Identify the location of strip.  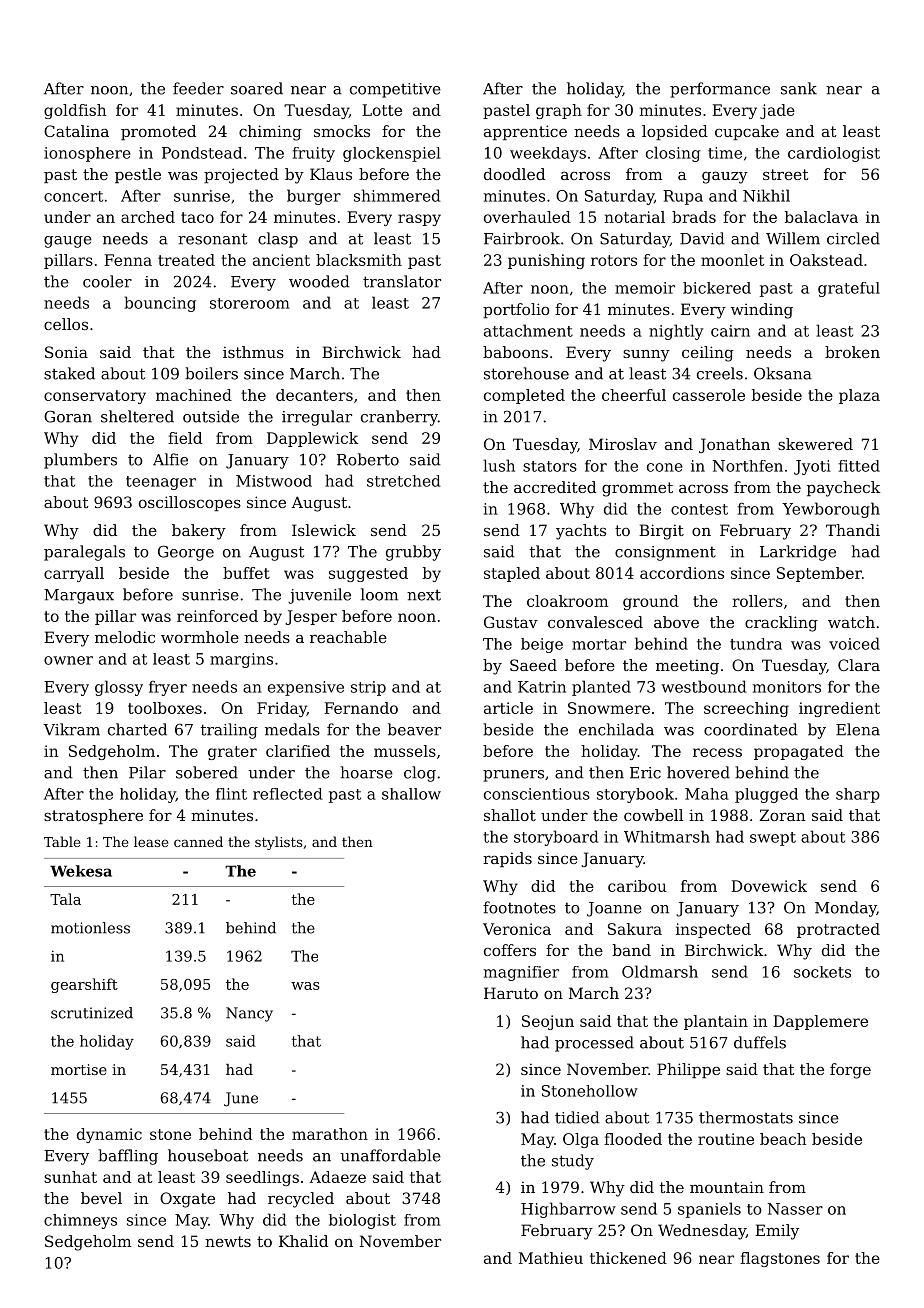
(368, 688).
